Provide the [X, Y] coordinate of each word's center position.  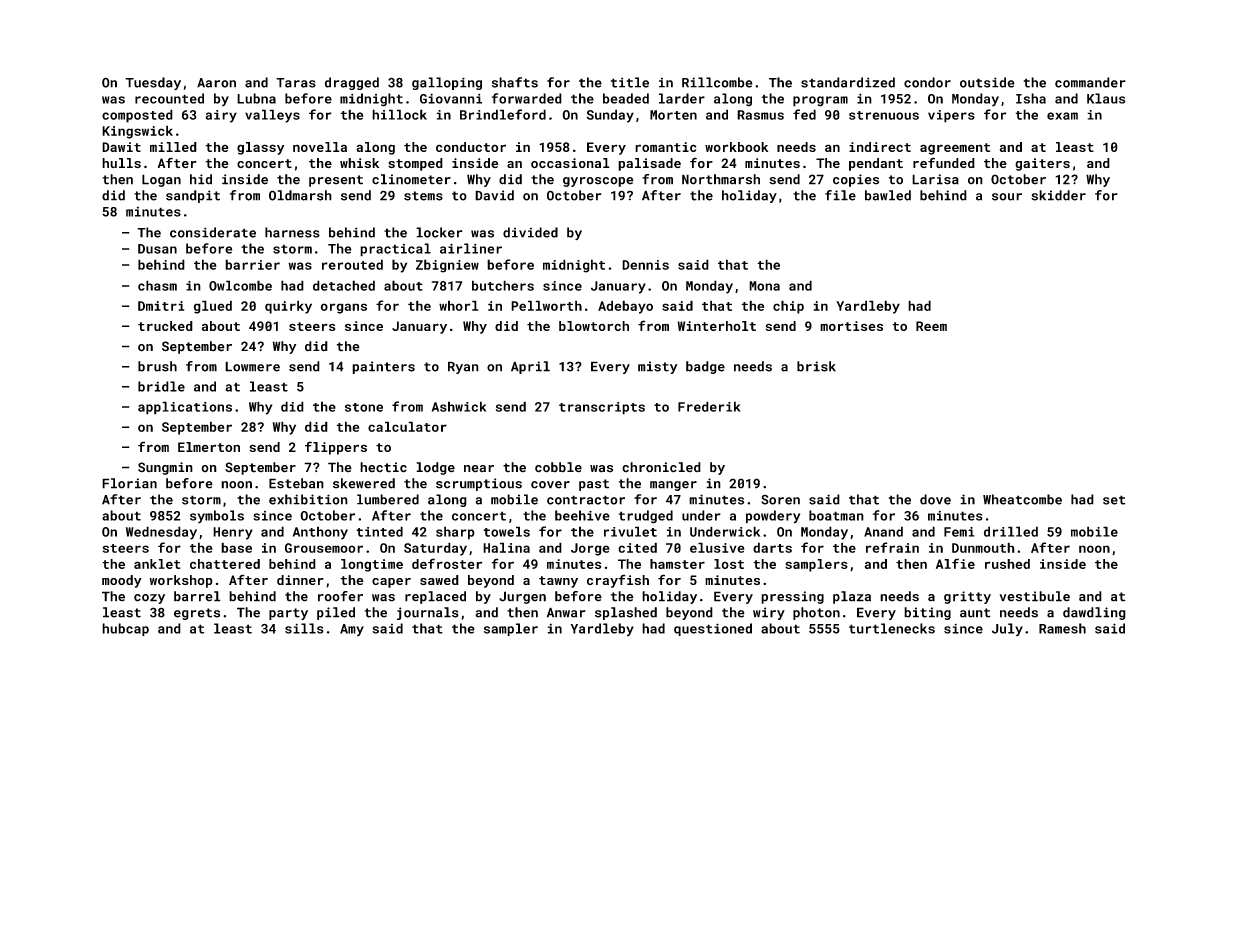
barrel [197, 596]
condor [927, 82]
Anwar [566, 612]
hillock [399, 114]
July [1007, 629]
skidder [1058, 195]
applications [185, 408]
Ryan [463, 367]
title [630, 82]
